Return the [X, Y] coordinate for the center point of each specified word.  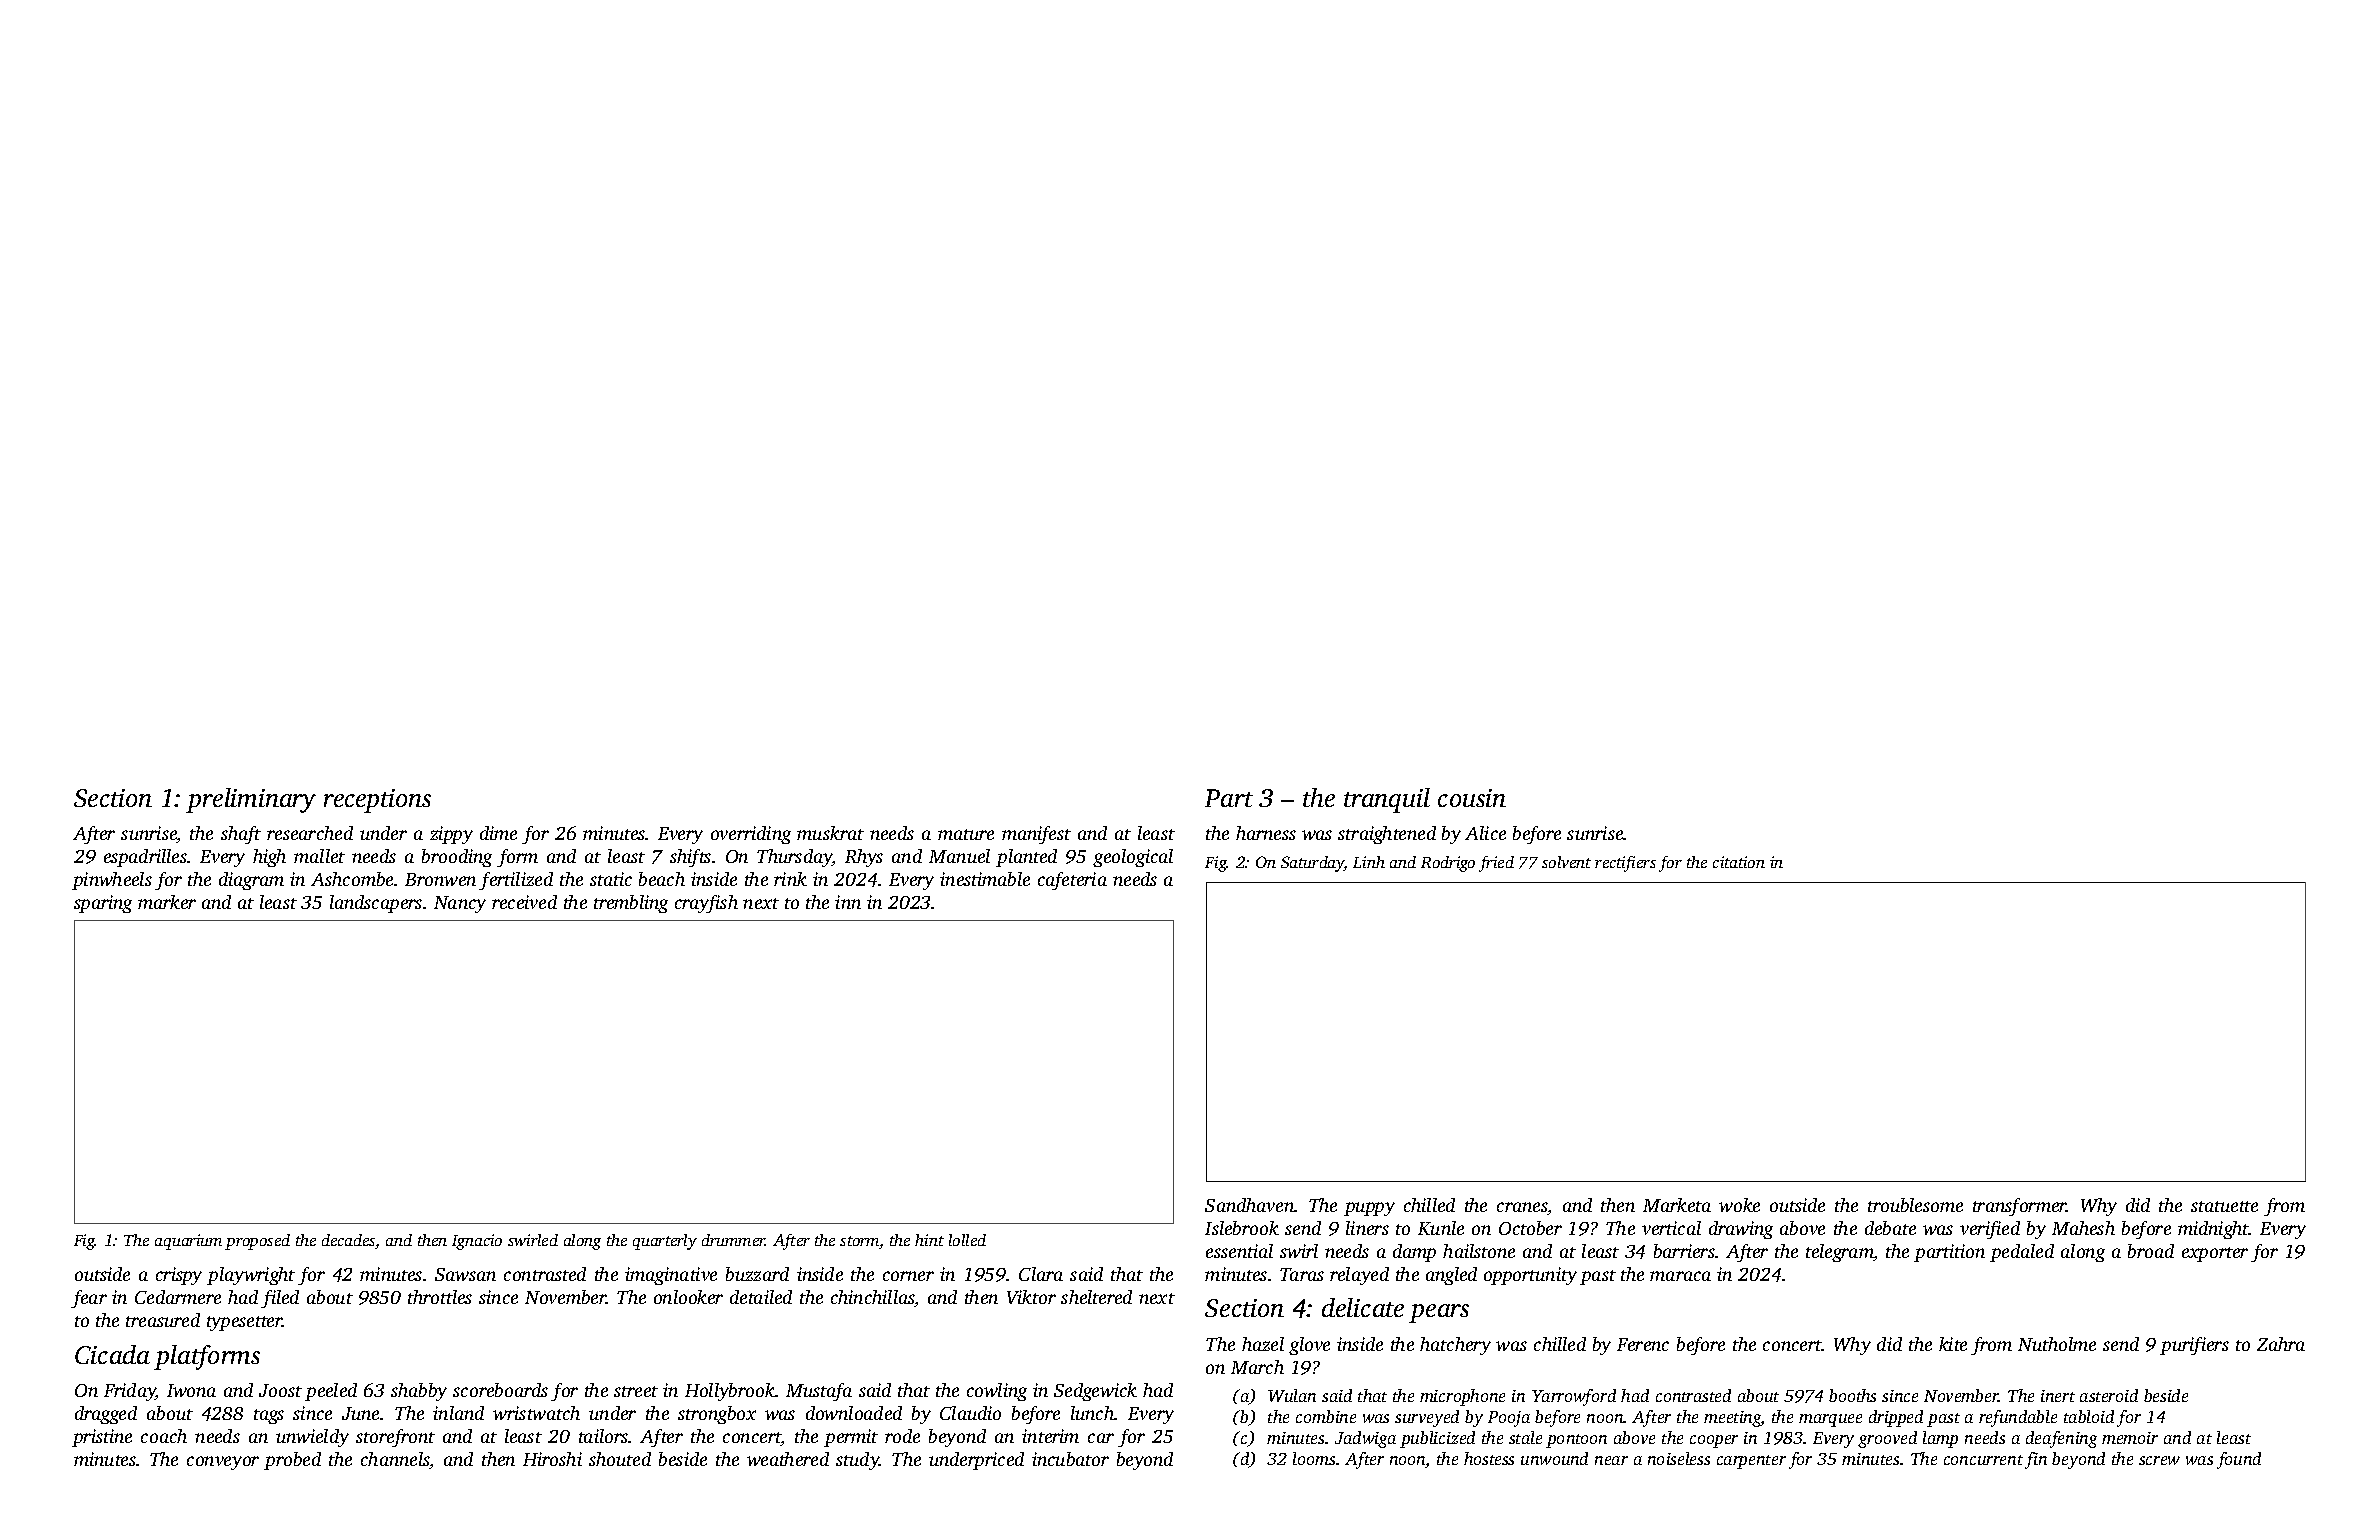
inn [848, 902]
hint [929, 1240]
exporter [2215, 1254]
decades [349, 1241]
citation [1739, 862]
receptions [377, 801]
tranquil [1387, 800]
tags [269, 1416]
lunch [1093, 1413]
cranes [1522, 1208]
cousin [1472, 798]
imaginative [671, 1276]
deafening [2061, 1439]
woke [1739, 1205]
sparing [103, 904]
